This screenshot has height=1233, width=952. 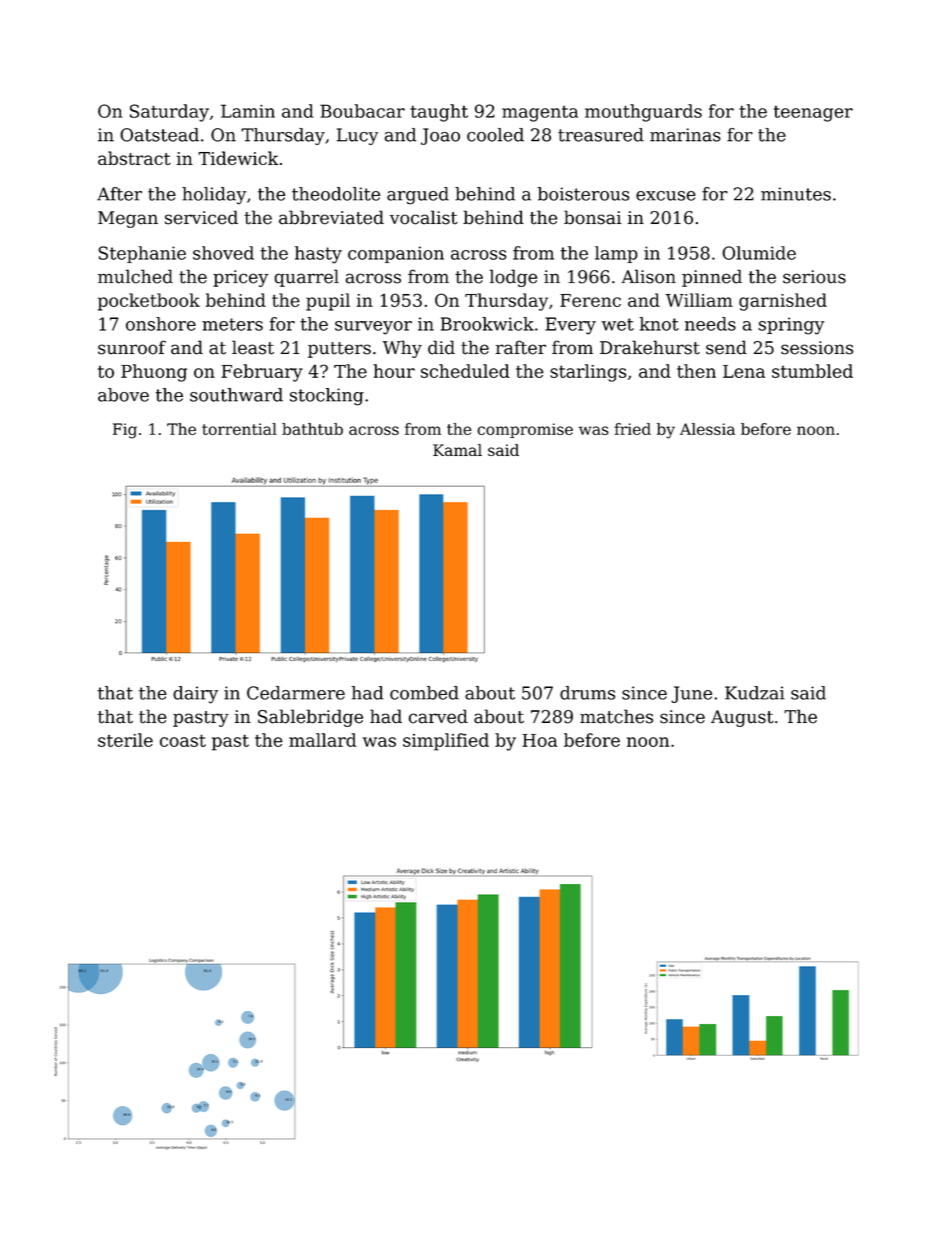 I want to click on Lamin, so click(x=248, y=111).
